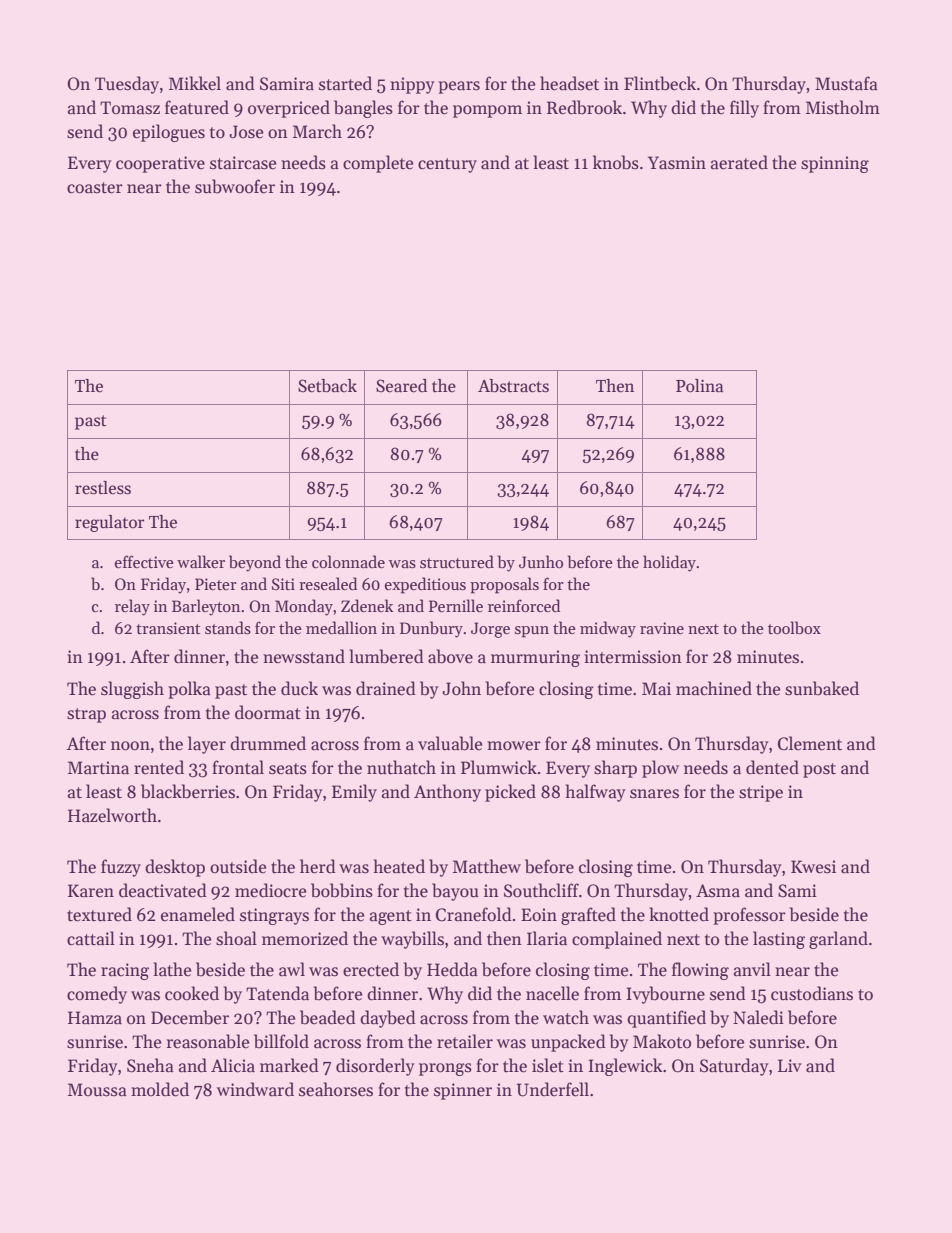 This document has width=952, height=1233. Describe the element at coordinates (813, 867) in the document. I see `Kwesi` at that location.
